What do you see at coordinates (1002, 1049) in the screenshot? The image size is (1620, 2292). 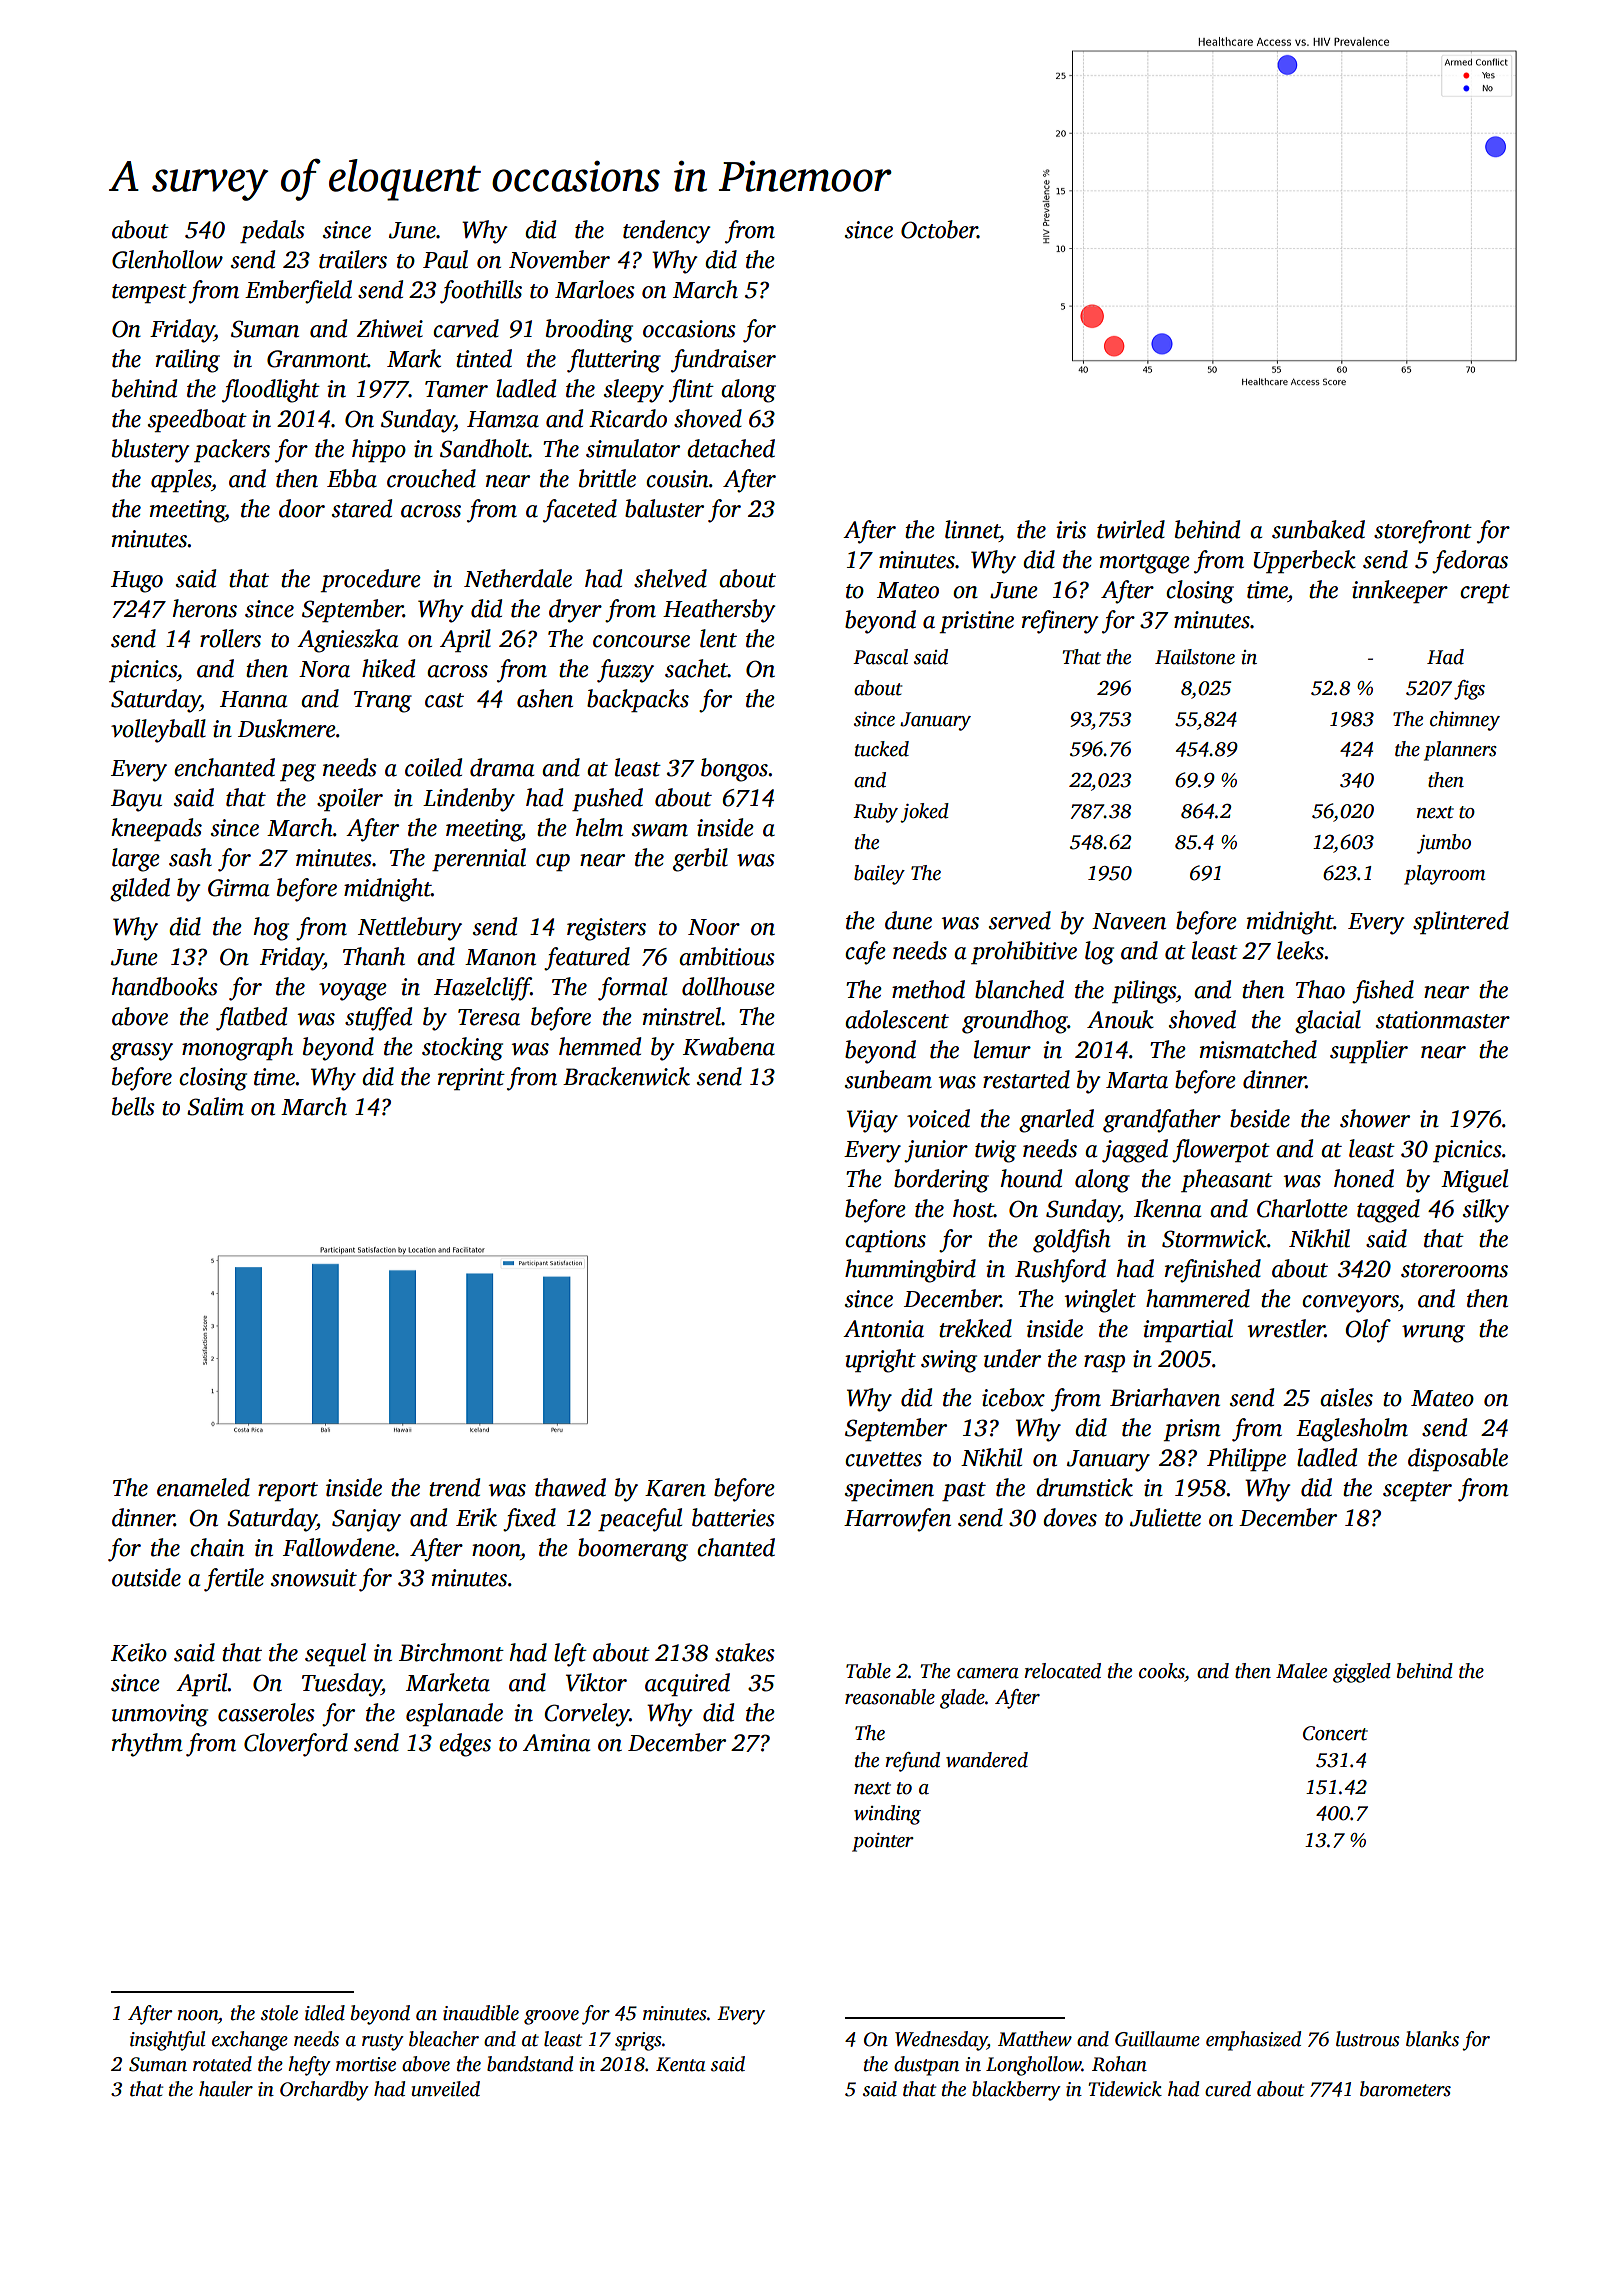 I see `lemur` at bounding box center [1002, 1049].
